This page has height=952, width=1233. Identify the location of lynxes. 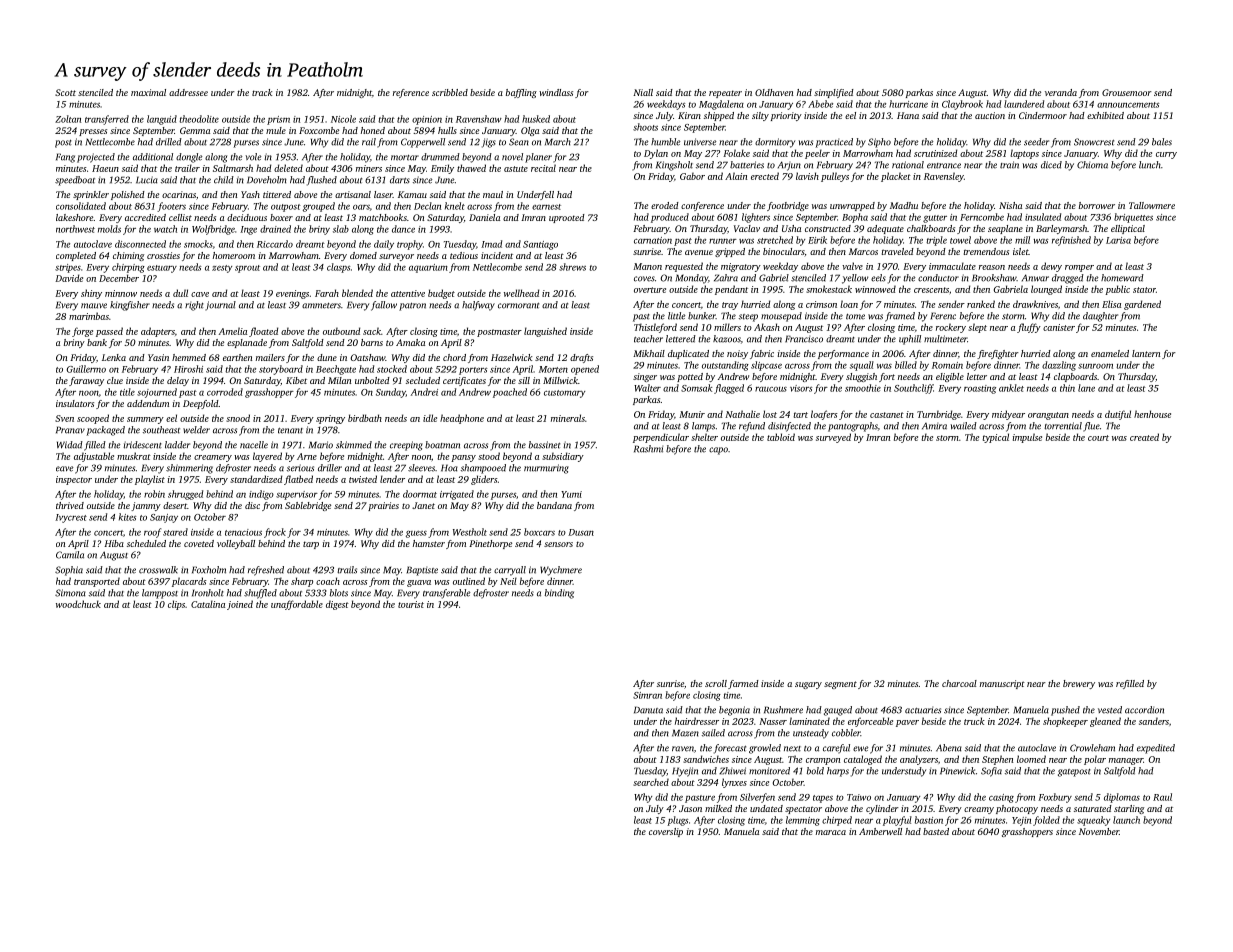
(734, 783).
